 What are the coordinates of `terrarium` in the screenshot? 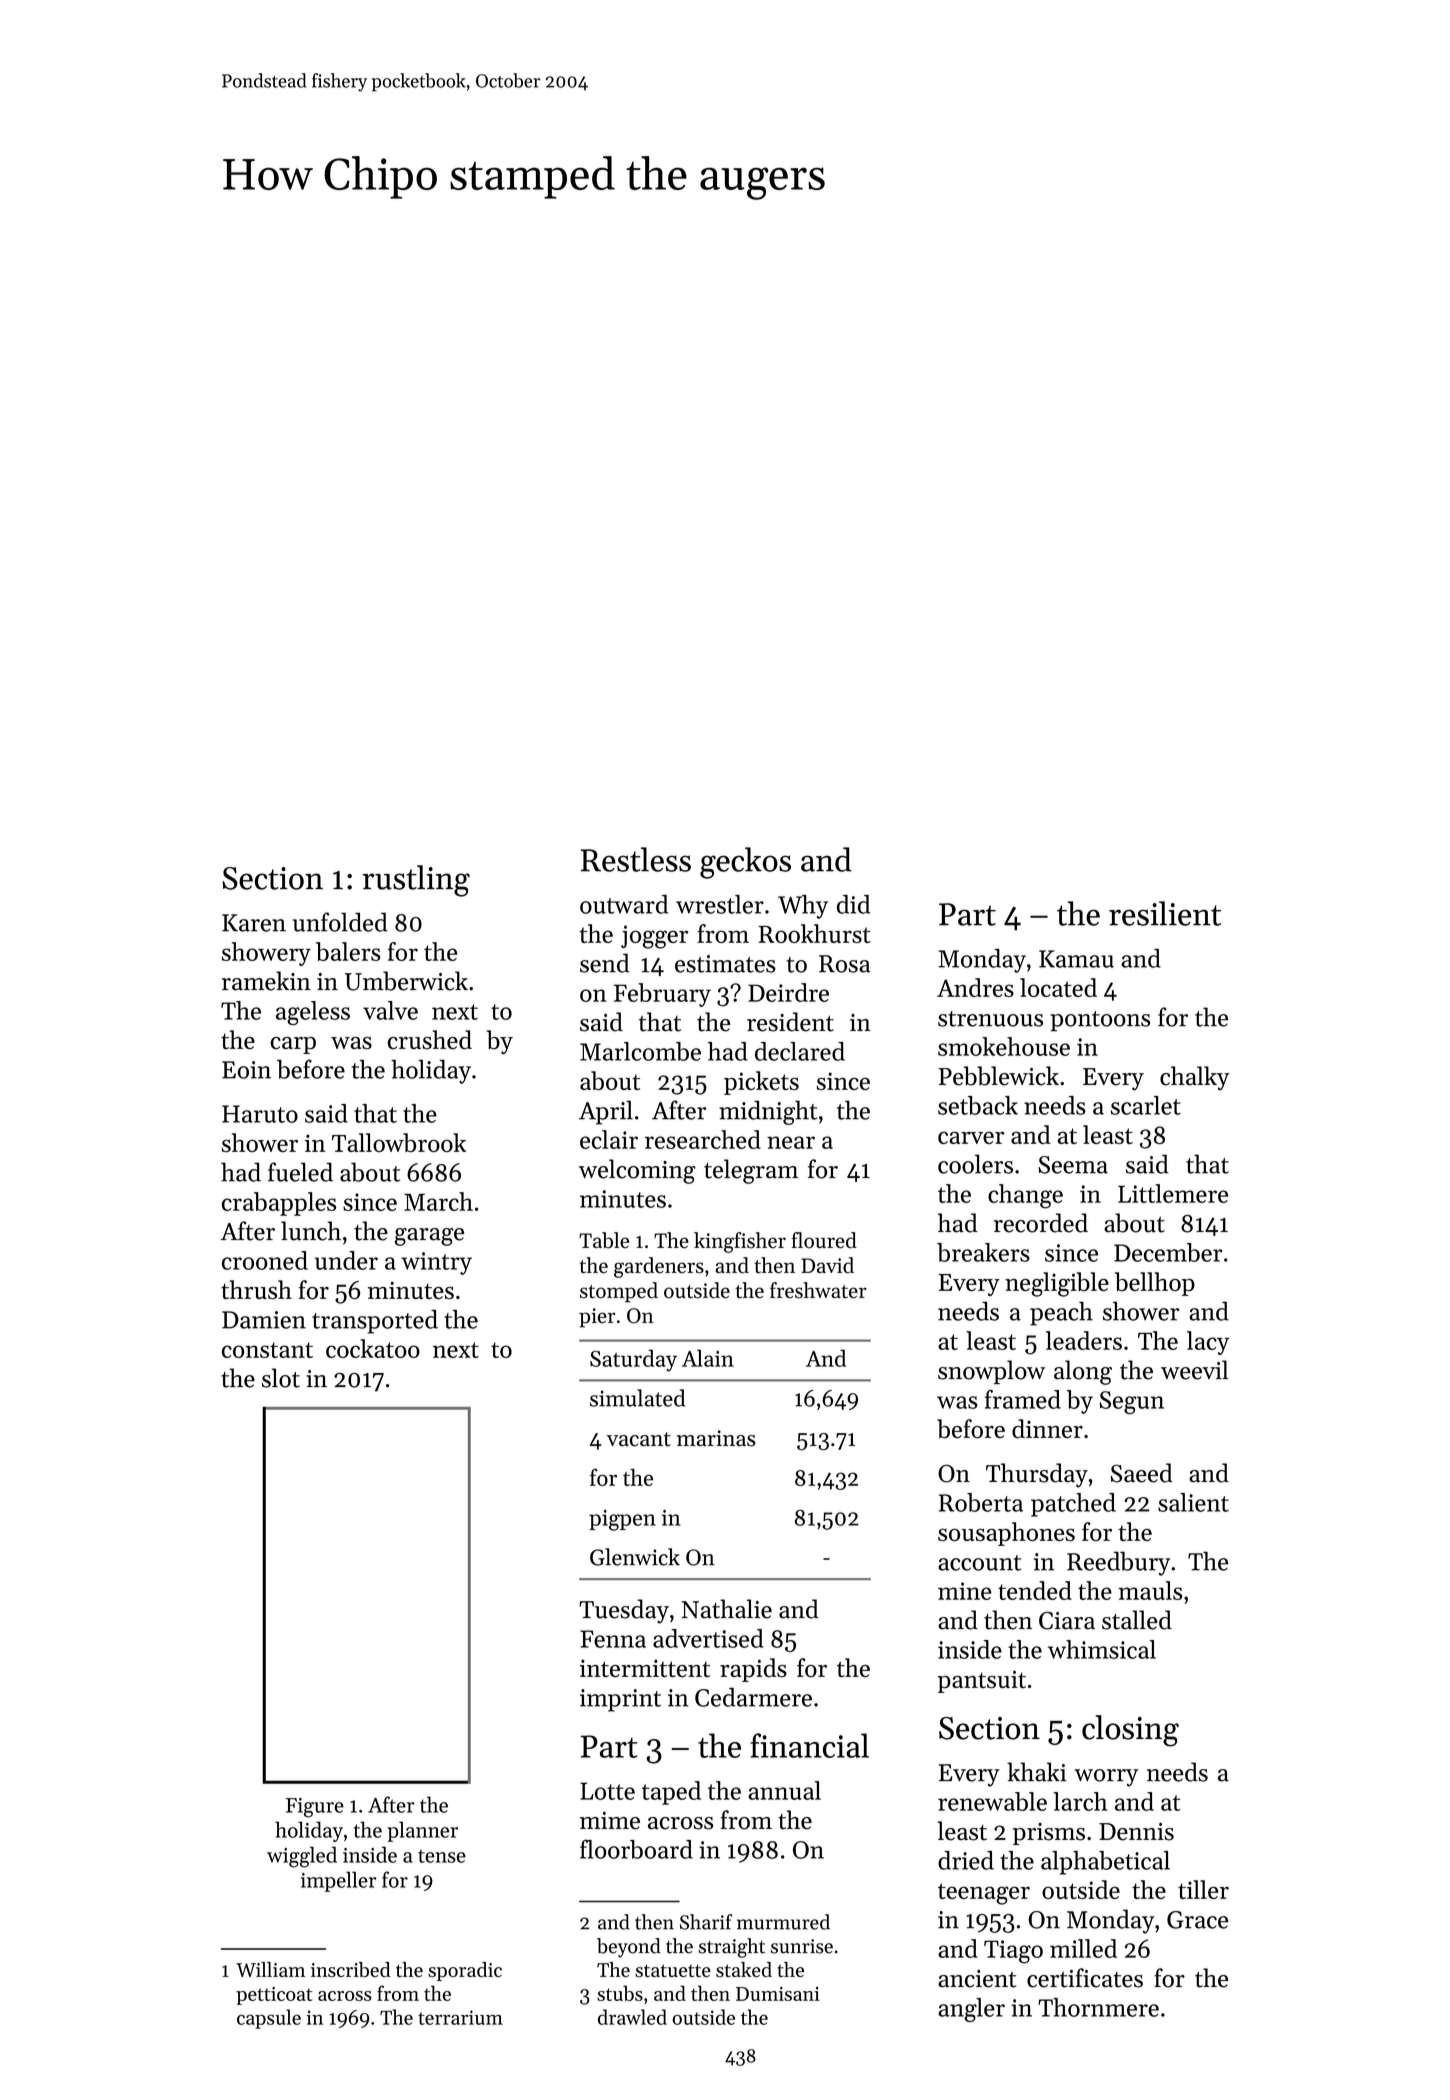 It's located at (460, 2017).
